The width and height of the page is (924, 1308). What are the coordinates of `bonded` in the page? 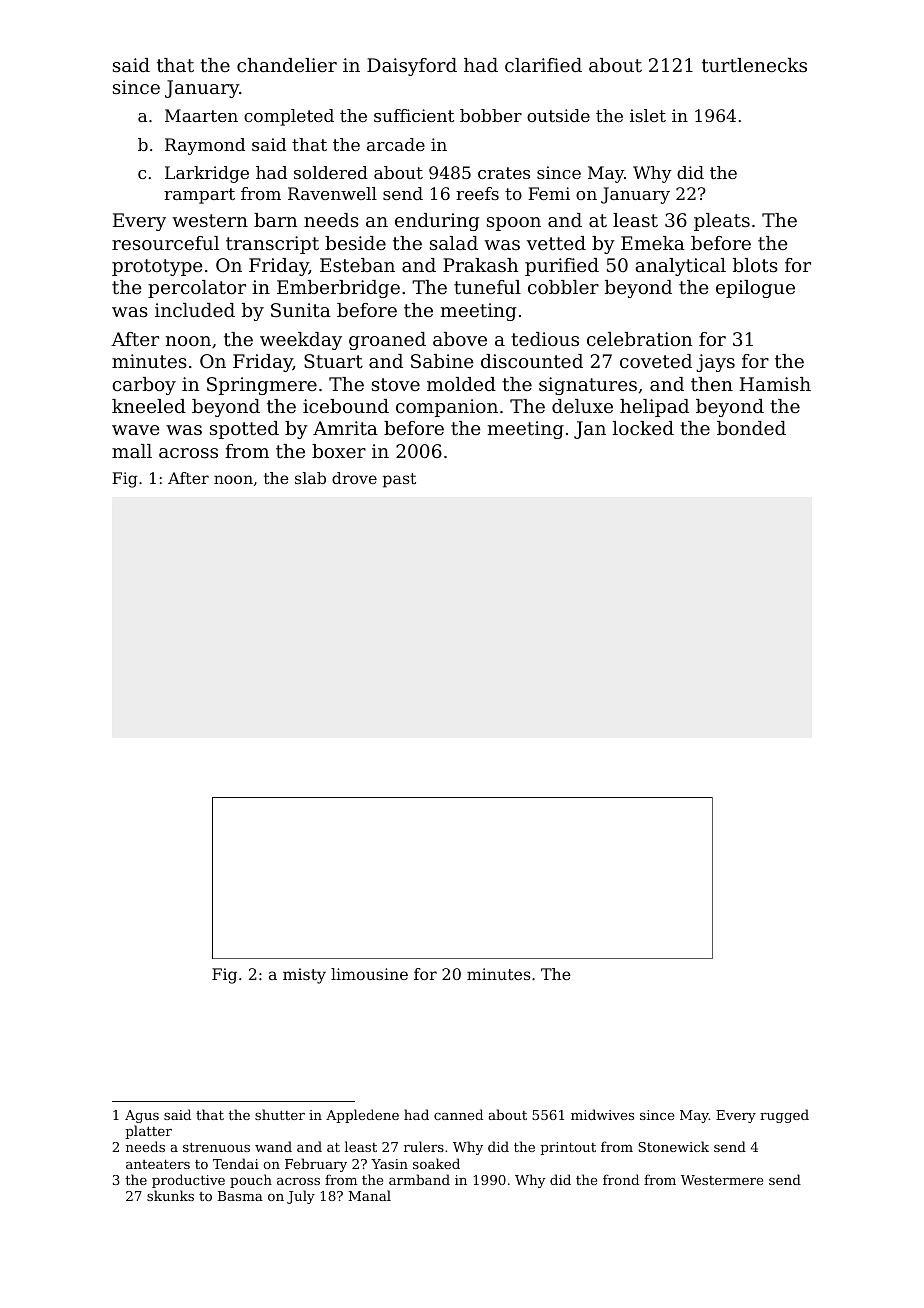 It's located at (751, 428).
